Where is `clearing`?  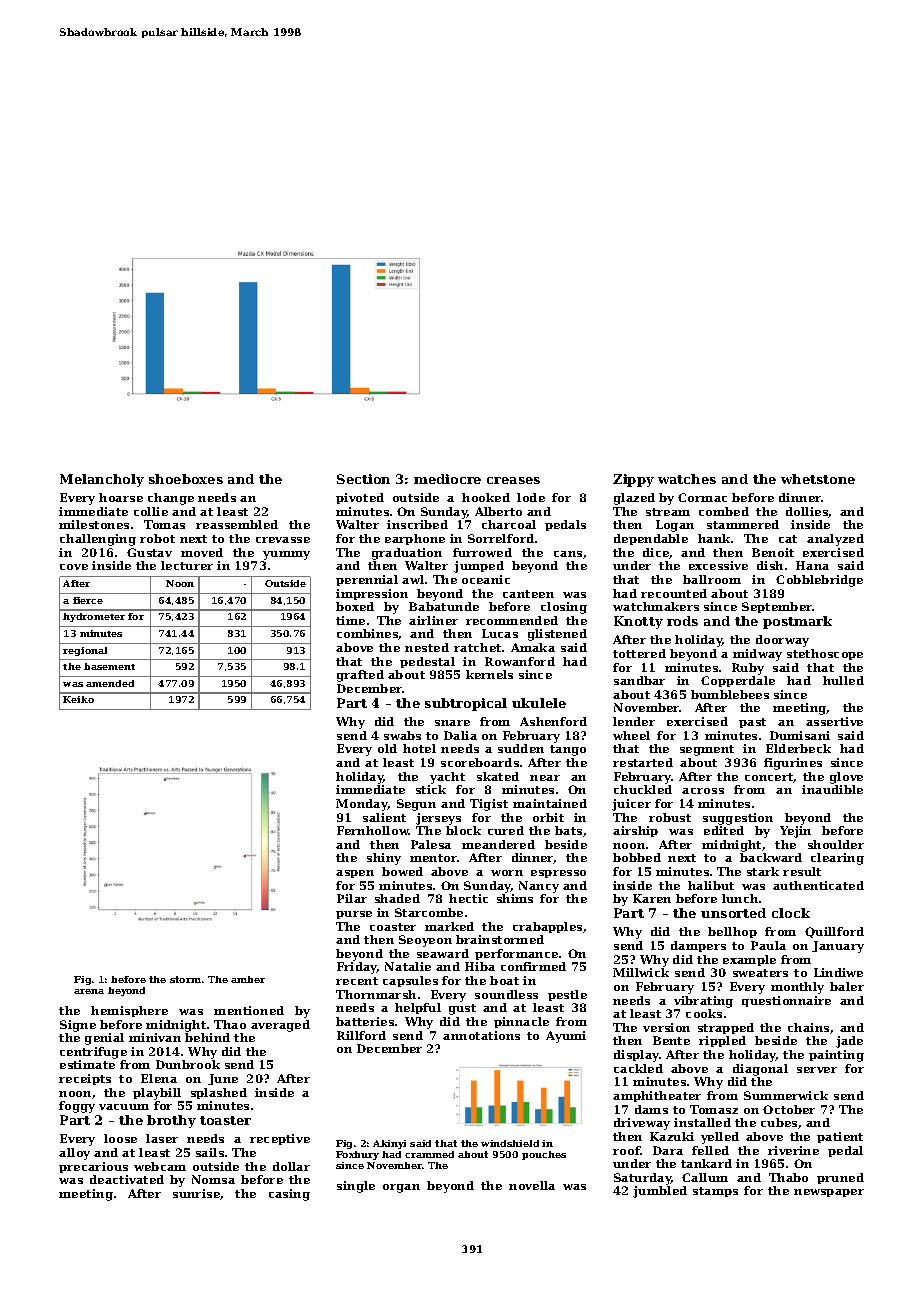
clearing is located at coordinates (837, 859).
